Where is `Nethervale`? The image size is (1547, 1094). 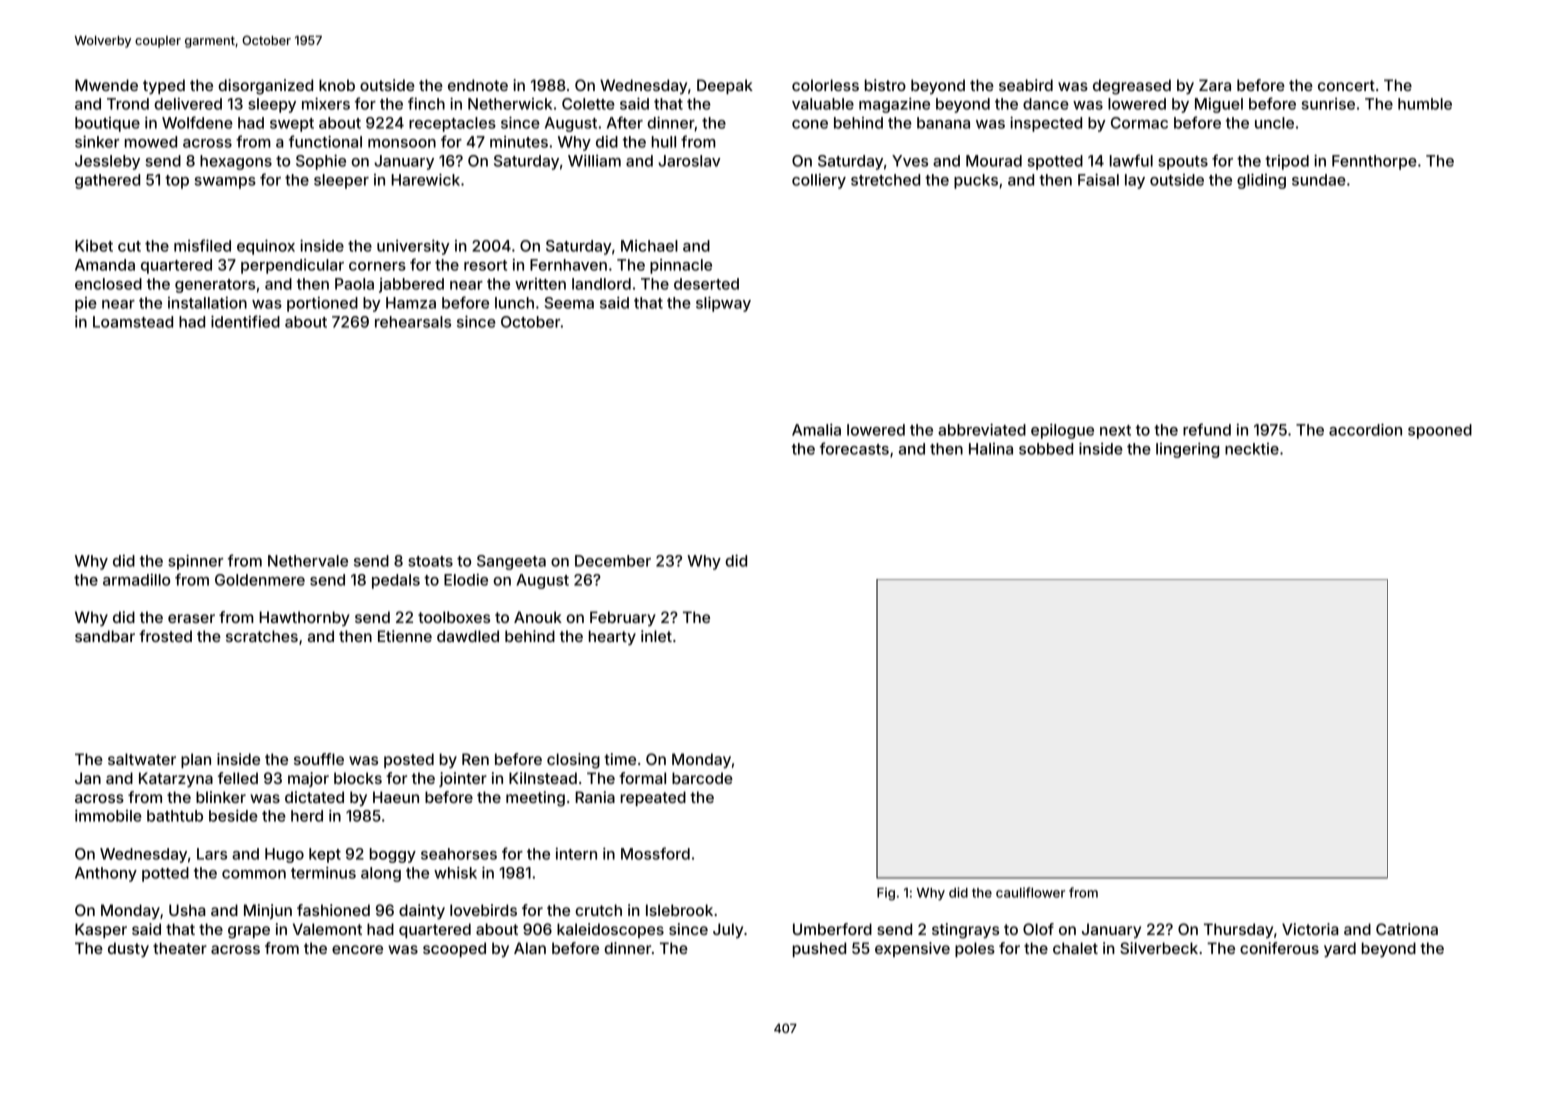 Nethervale is located at coordinates (308, 561).
